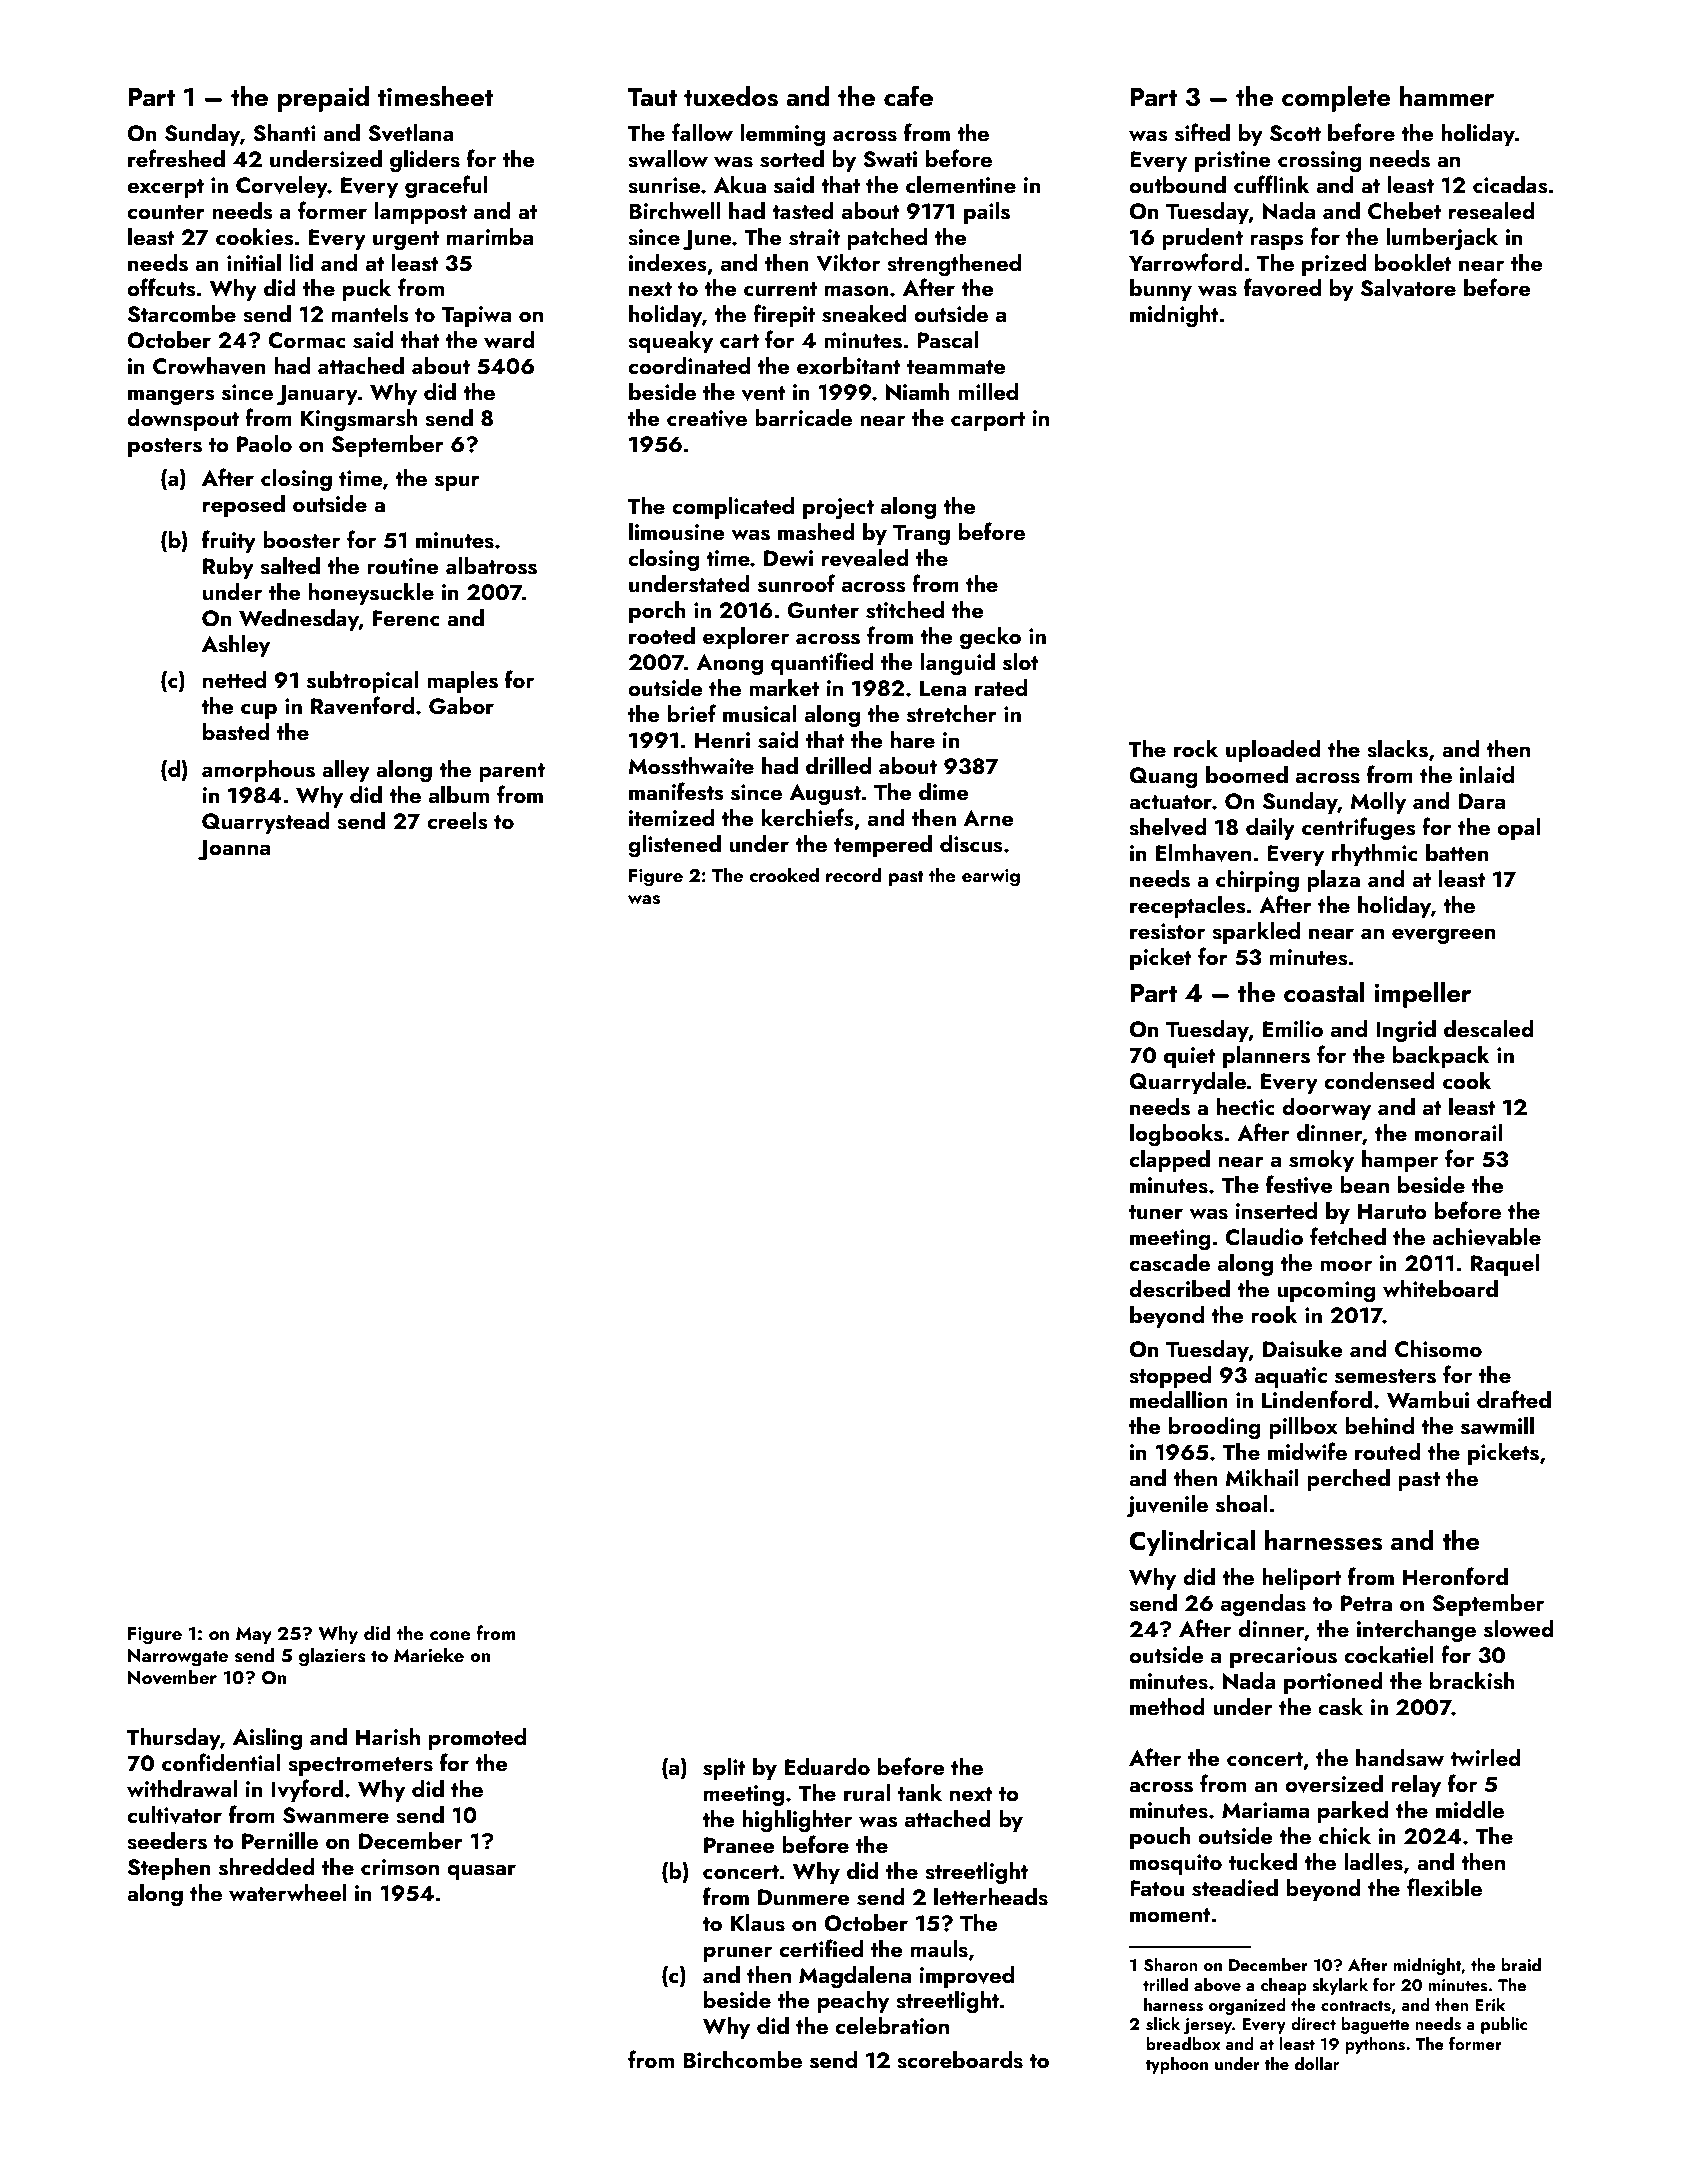  What do you see at coordinates (1187, 1083) in the screenshot?
I see `Quarrydale` at bounding box center [1187, 1083].
